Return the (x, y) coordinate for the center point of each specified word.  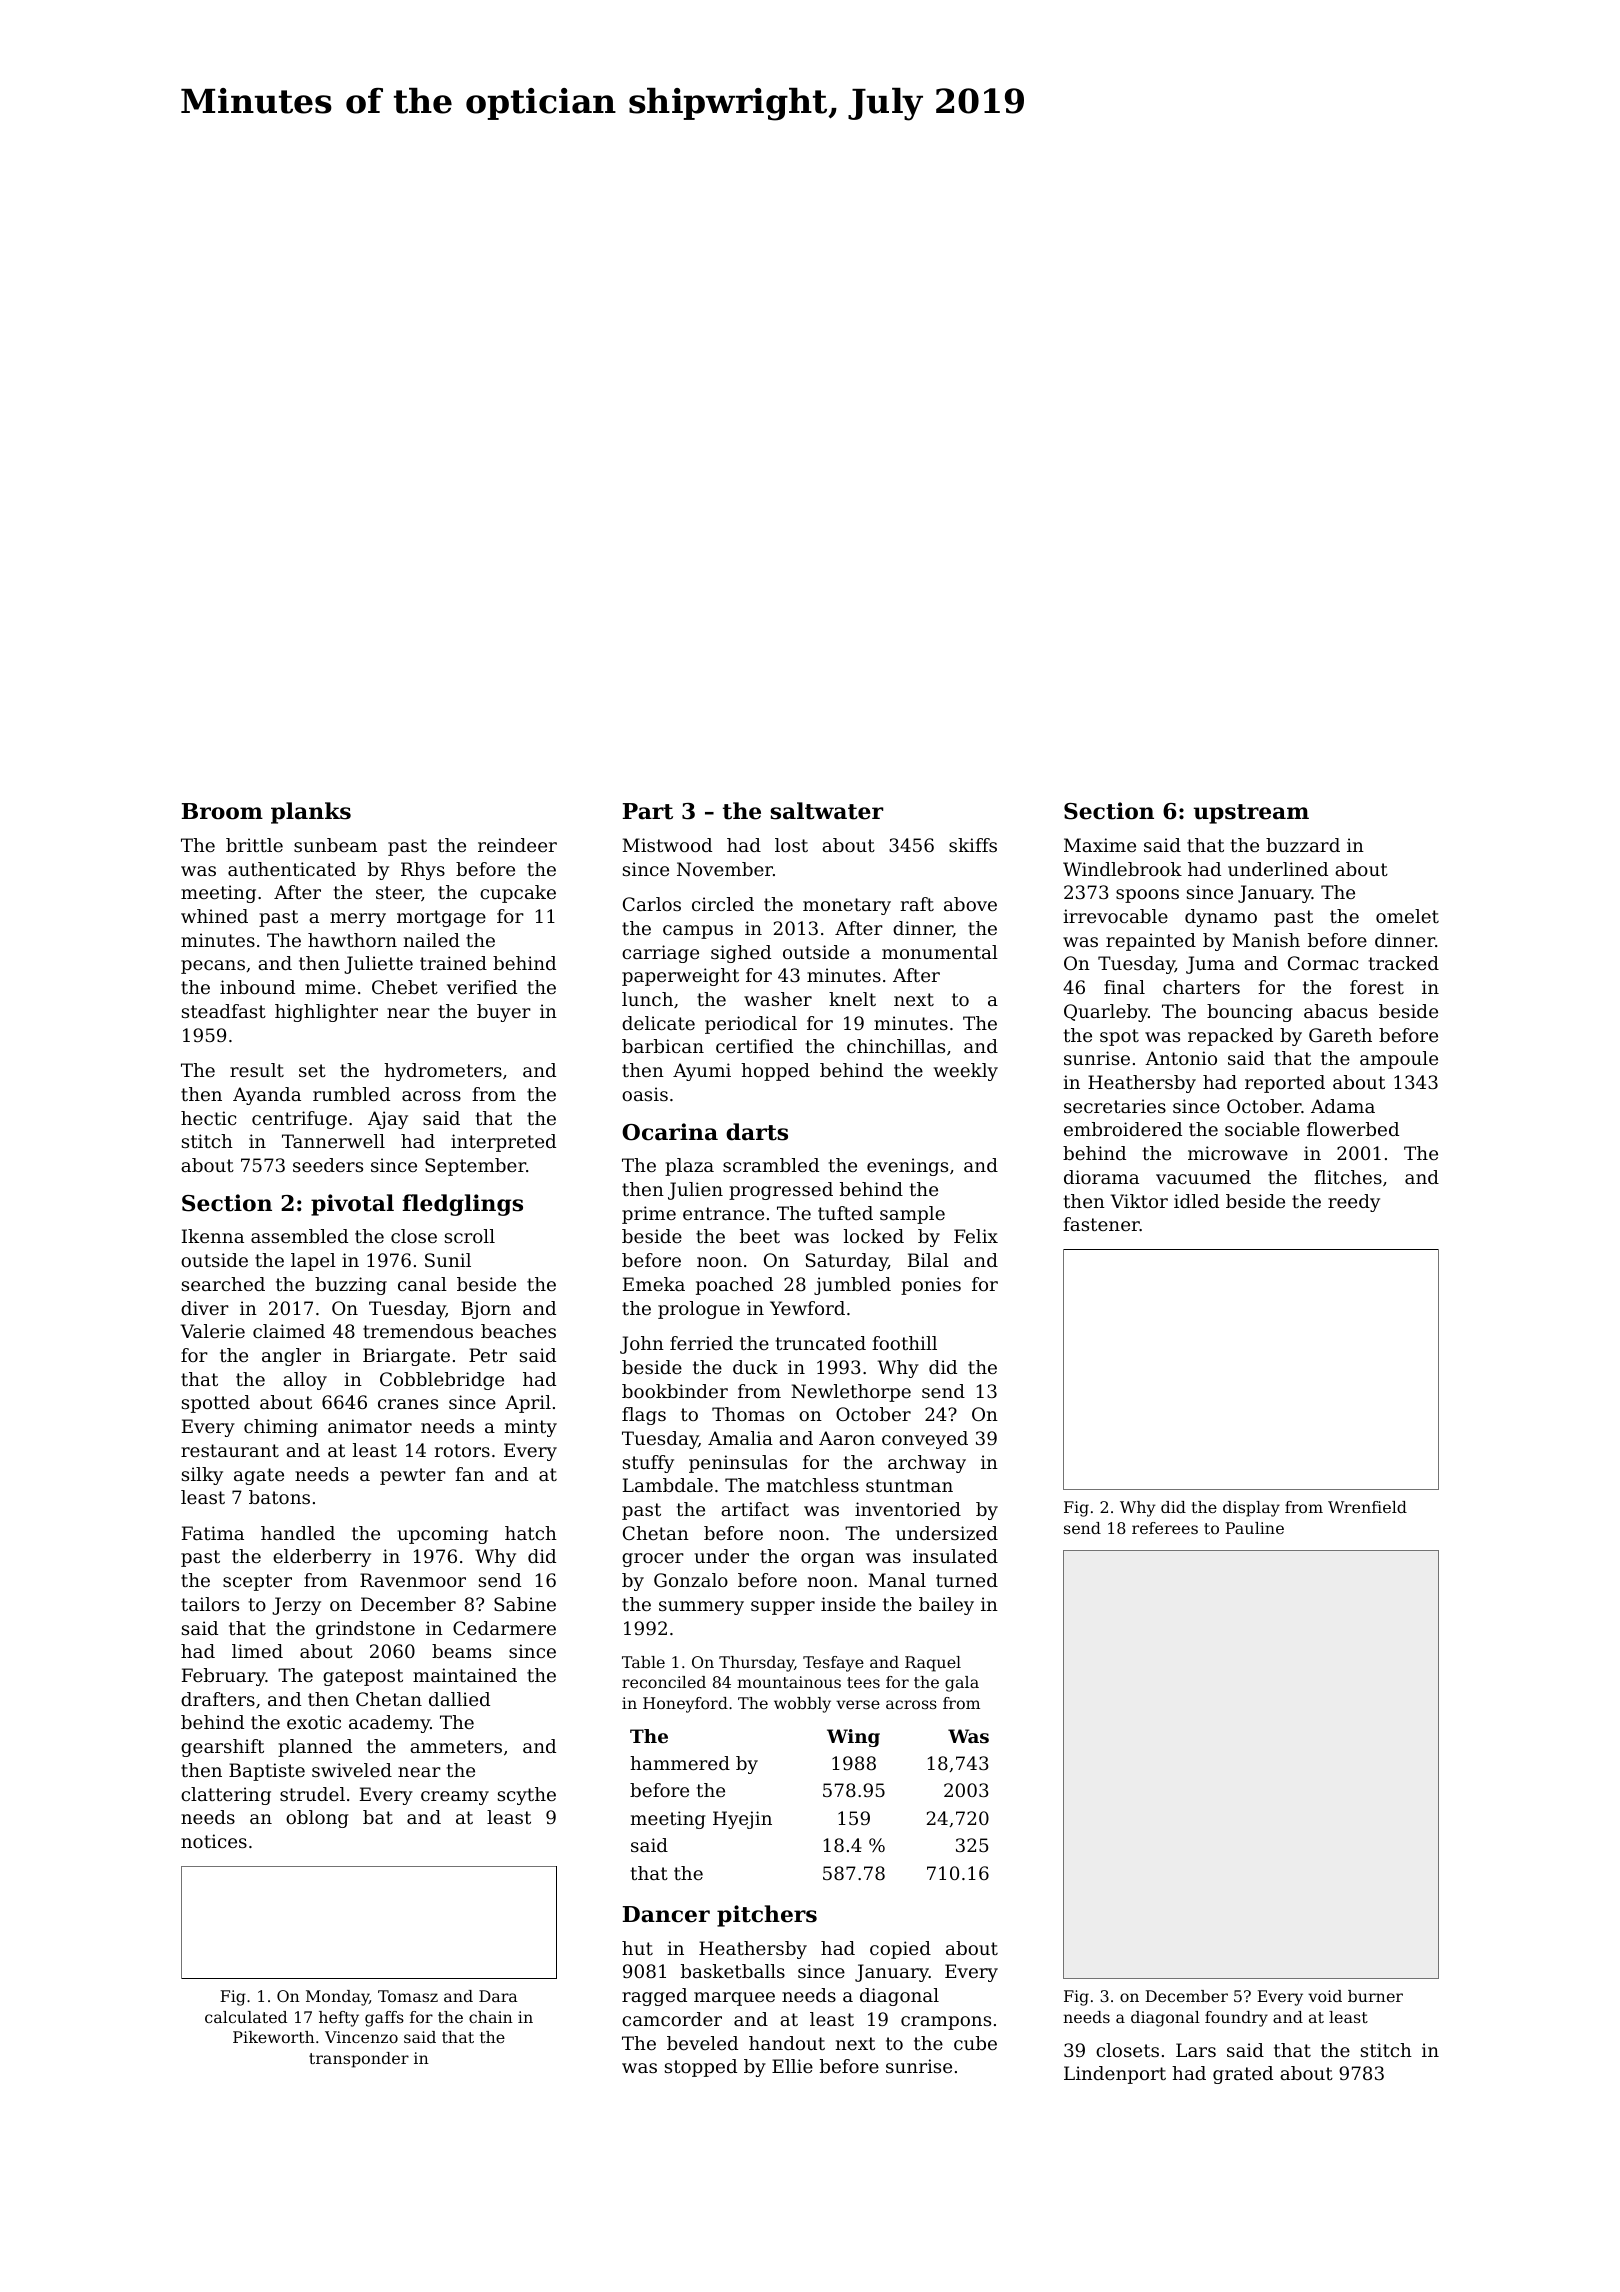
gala (962, 1684)
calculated (246, 2017)
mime (330, 987)
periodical (751, 1025)
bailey (946, 1606)
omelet (1407, 916)
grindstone (365, 1630)
